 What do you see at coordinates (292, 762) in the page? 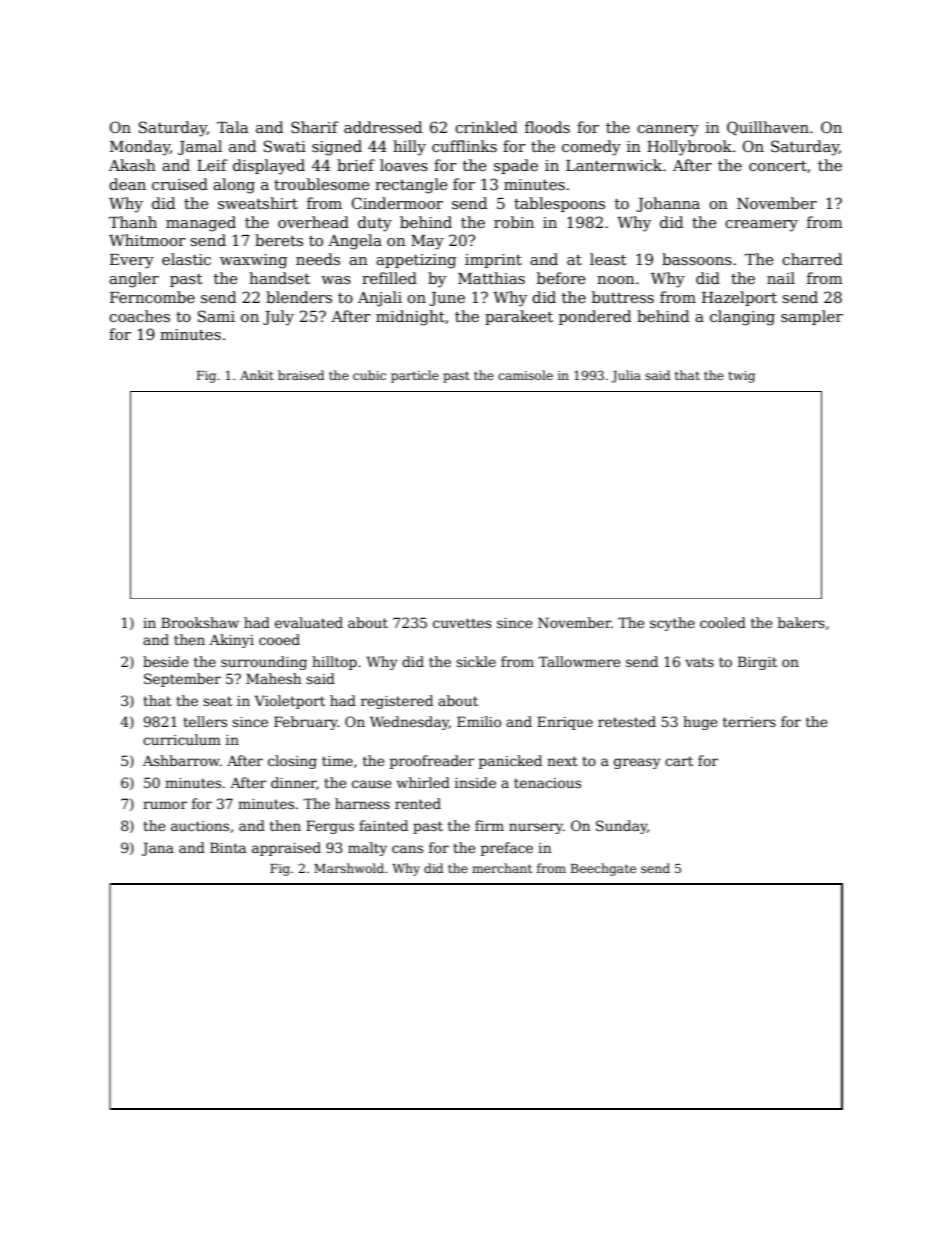
I see `closing` at bounding box center [292, 762].
